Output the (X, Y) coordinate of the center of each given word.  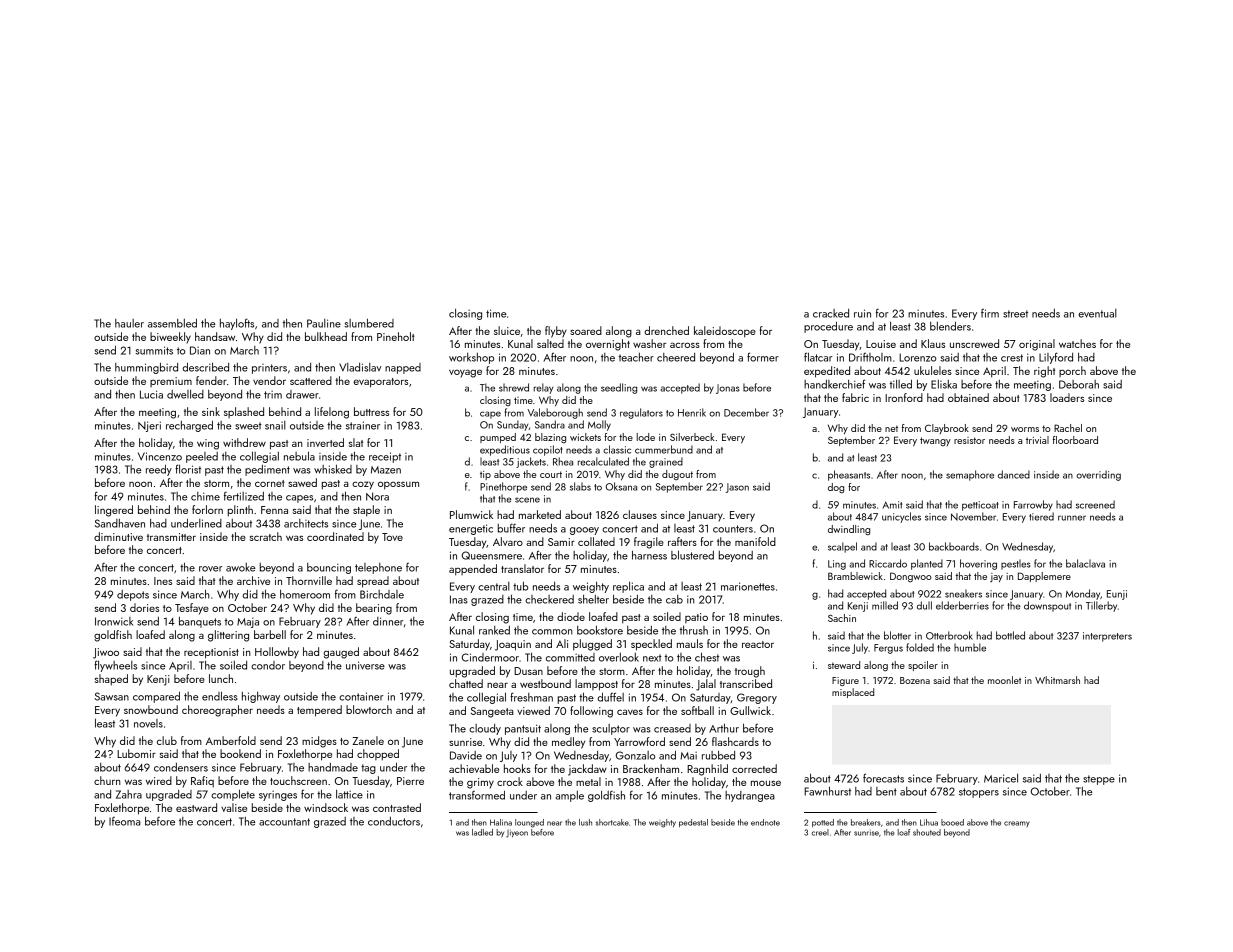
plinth (240, 511)
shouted (927, 832)
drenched (666, 330)
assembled (172, 323)
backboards (954, 546)
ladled (482, 832)
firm (990, 313)
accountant (284, 822)
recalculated (603, 461)
